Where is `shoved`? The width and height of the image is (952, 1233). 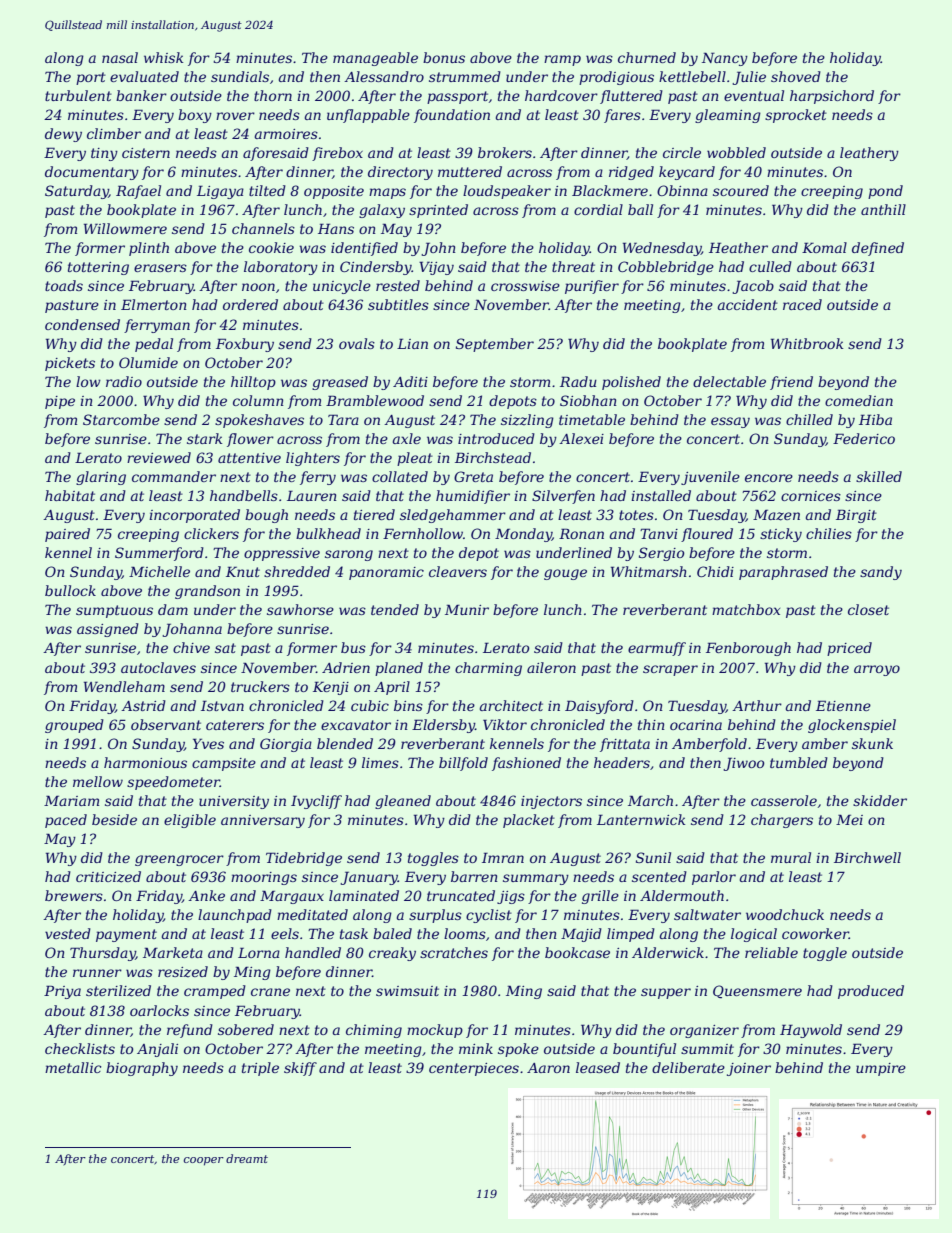
shoved is located at coordinates (796, 76).
